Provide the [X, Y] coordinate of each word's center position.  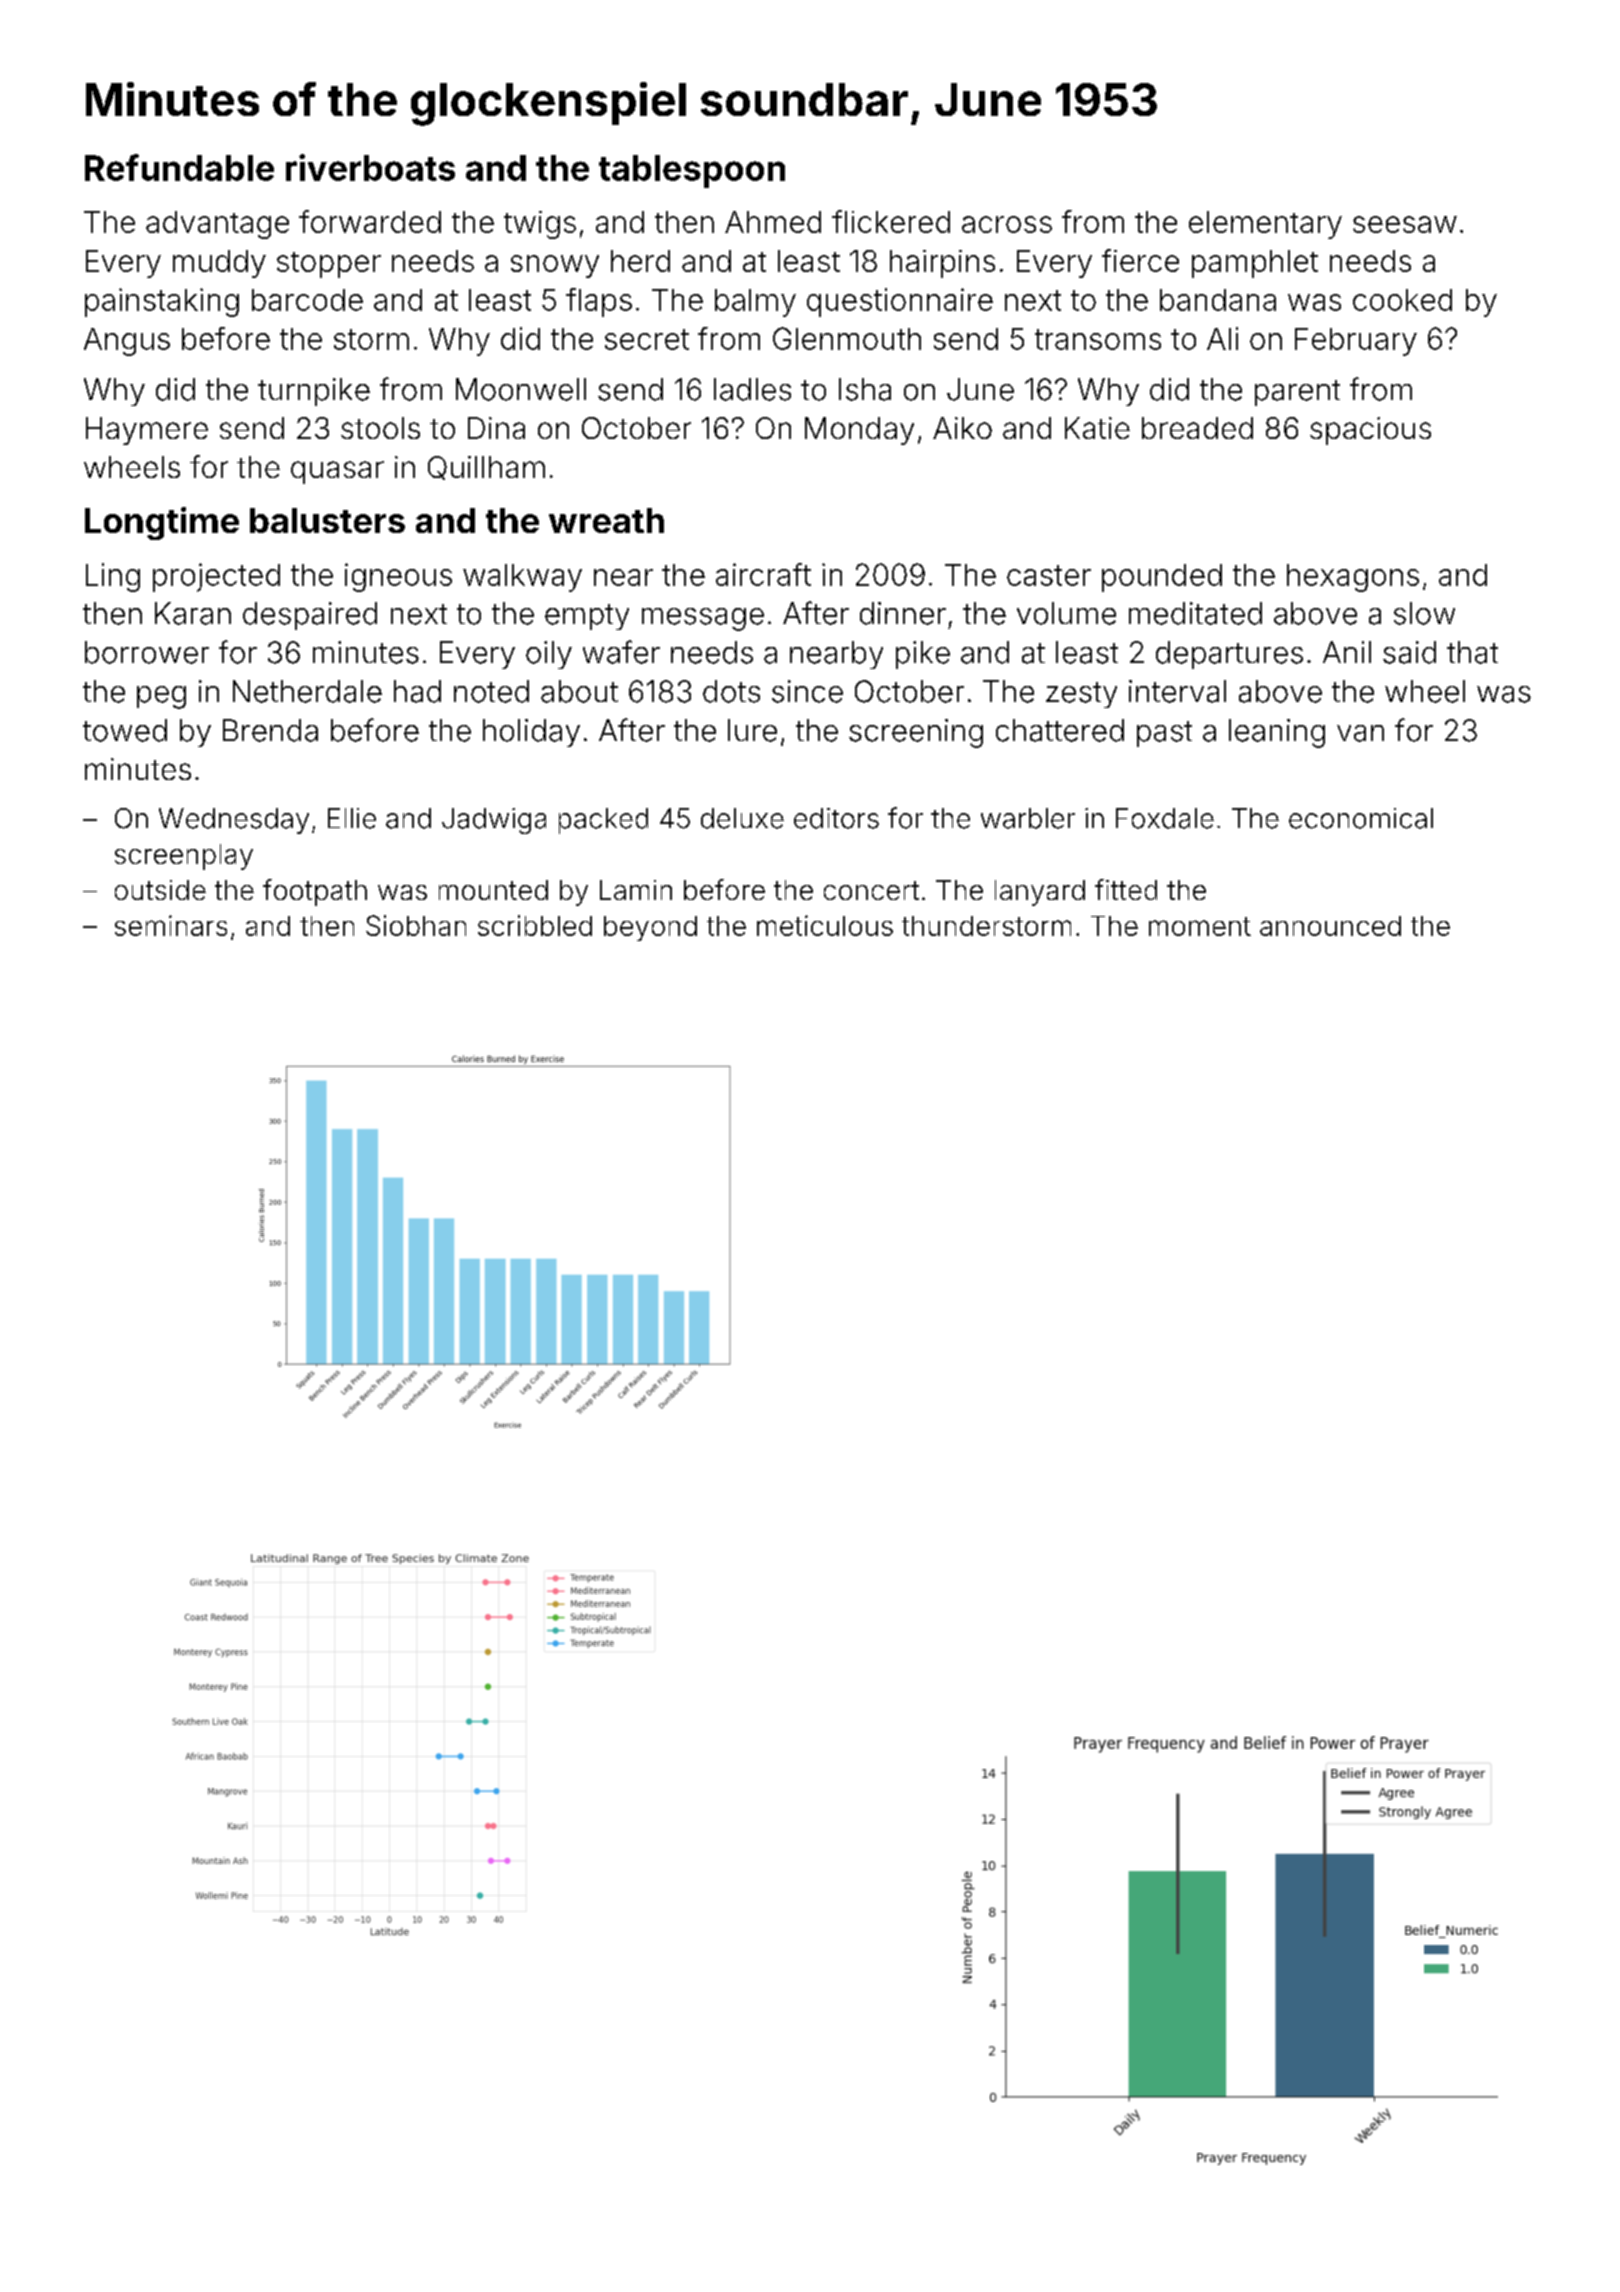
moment [1200, 926]
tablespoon [692, 171]
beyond [650, 928]
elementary [1265, 225]
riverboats [370, 167]
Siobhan [416, 925]
